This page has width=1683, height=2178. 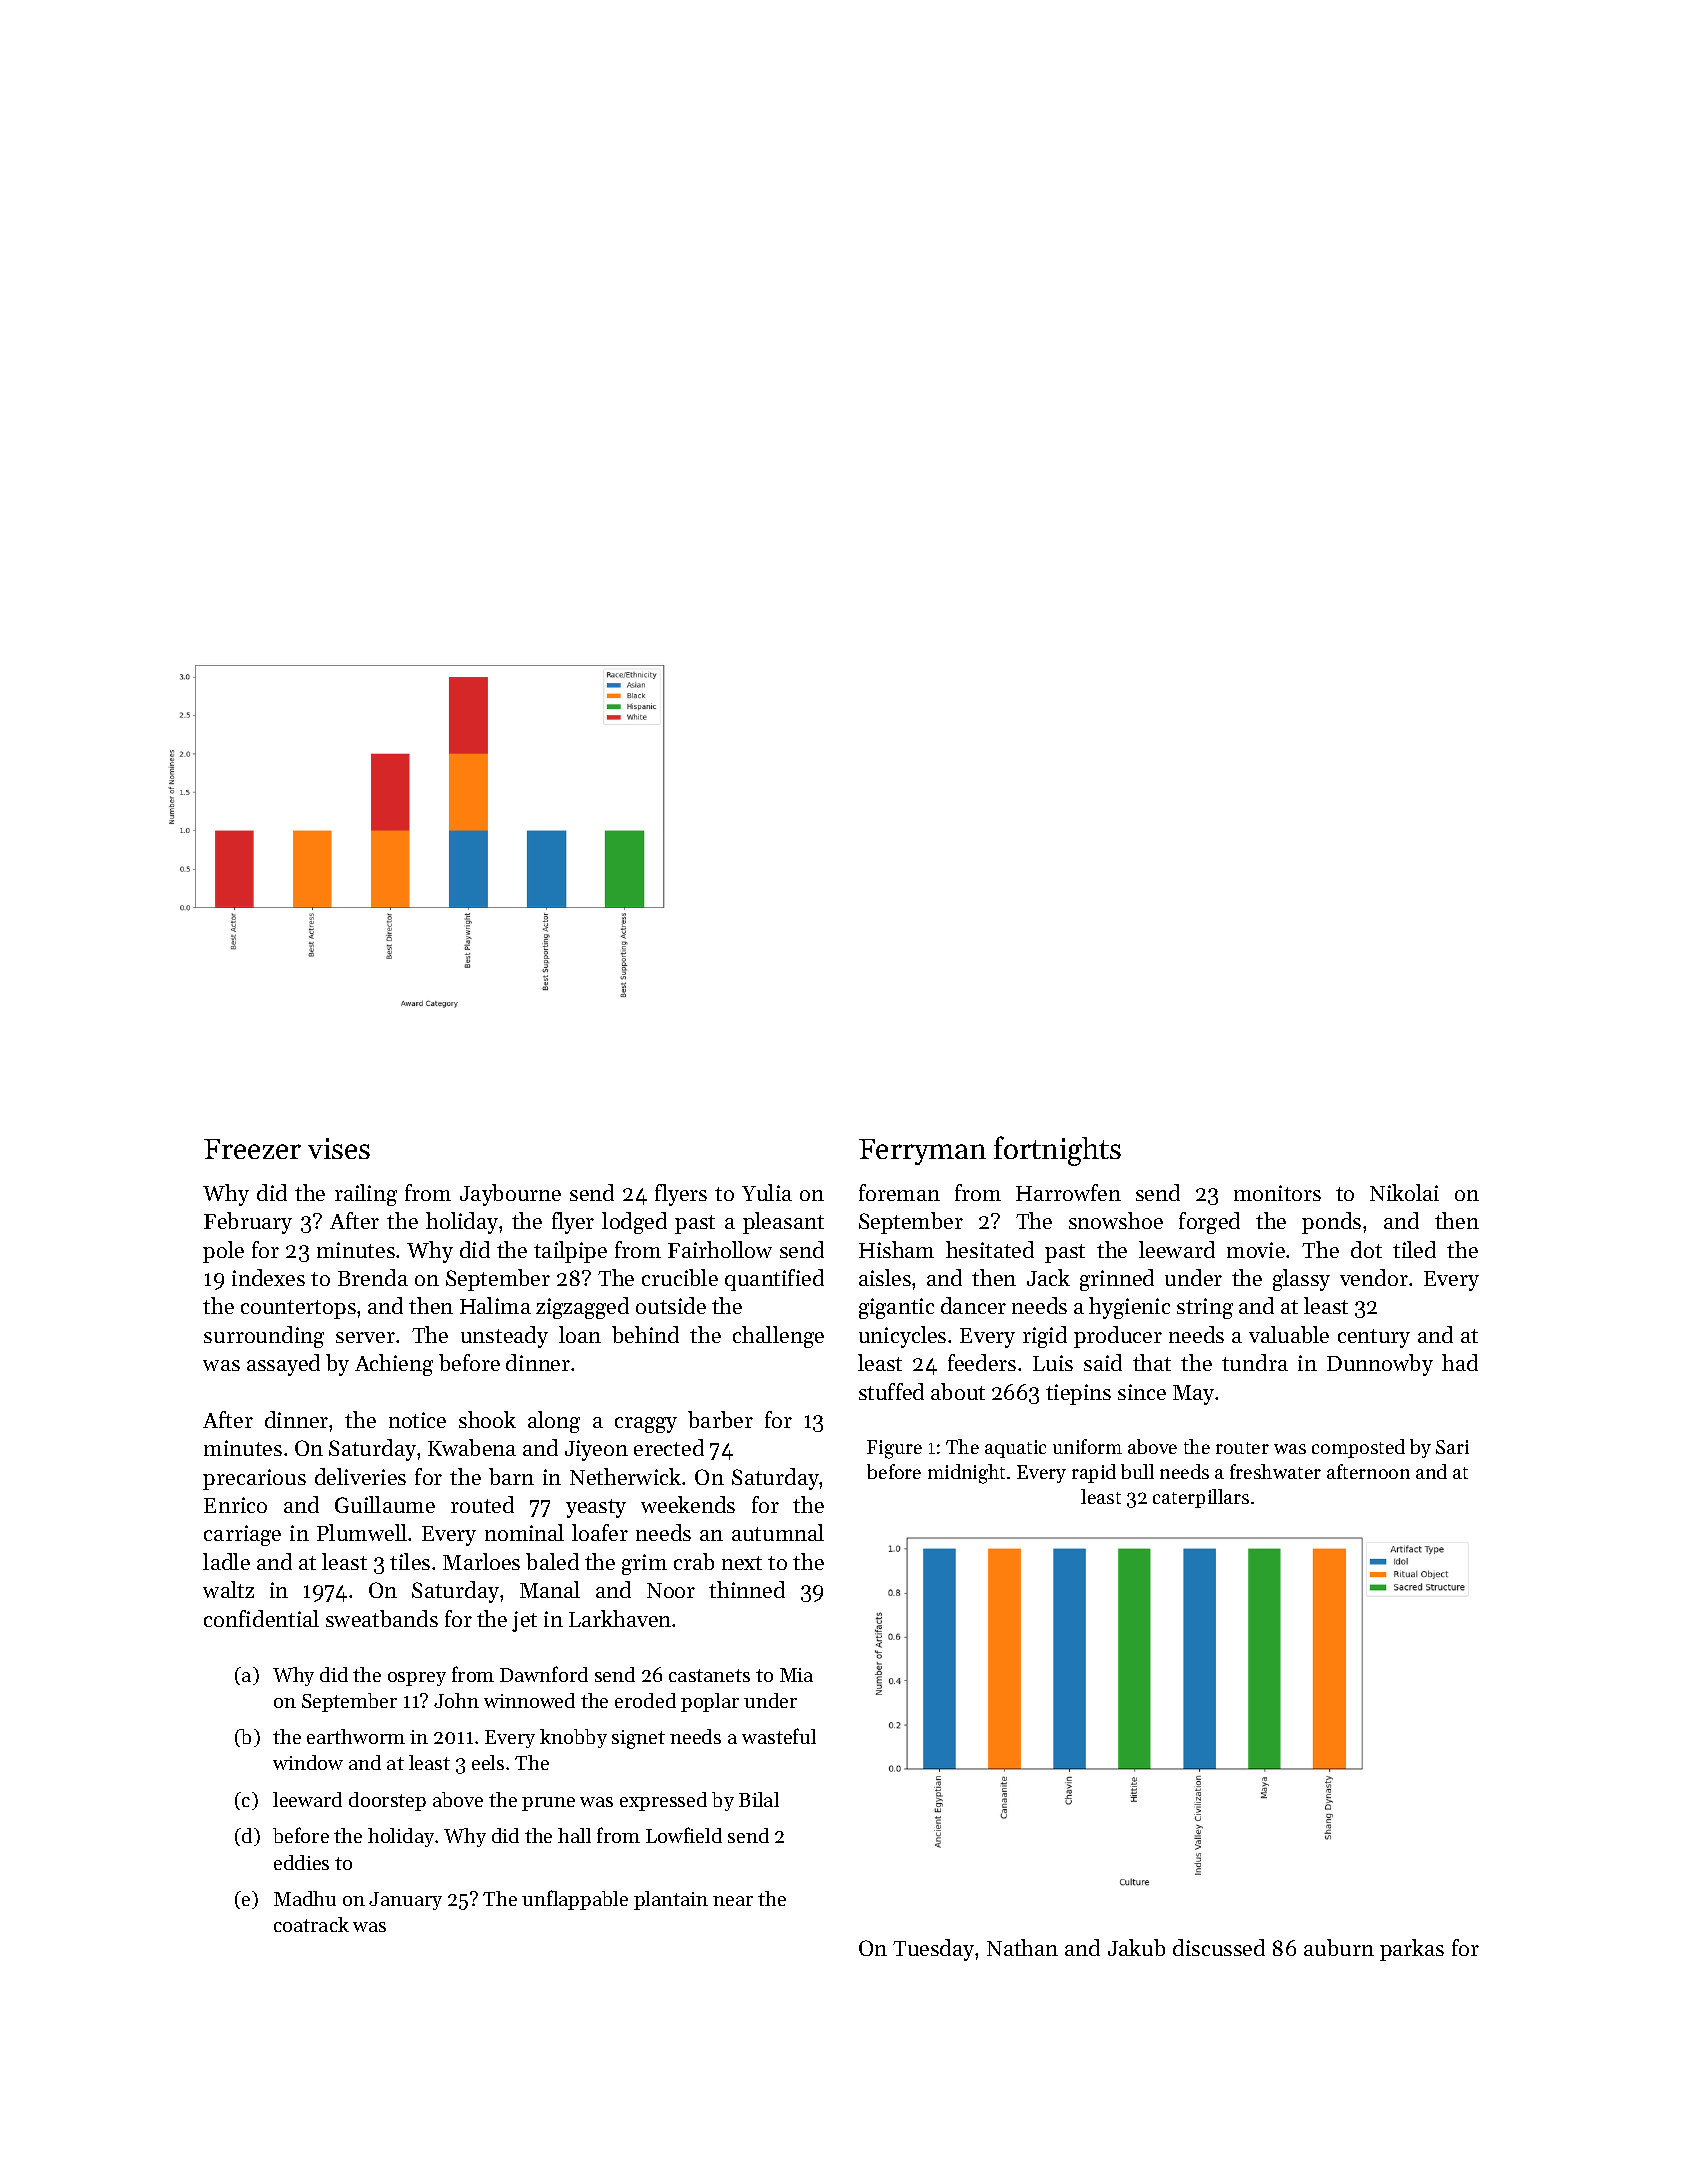 I want to click on parkas, so click(x=1412, y=1950).
